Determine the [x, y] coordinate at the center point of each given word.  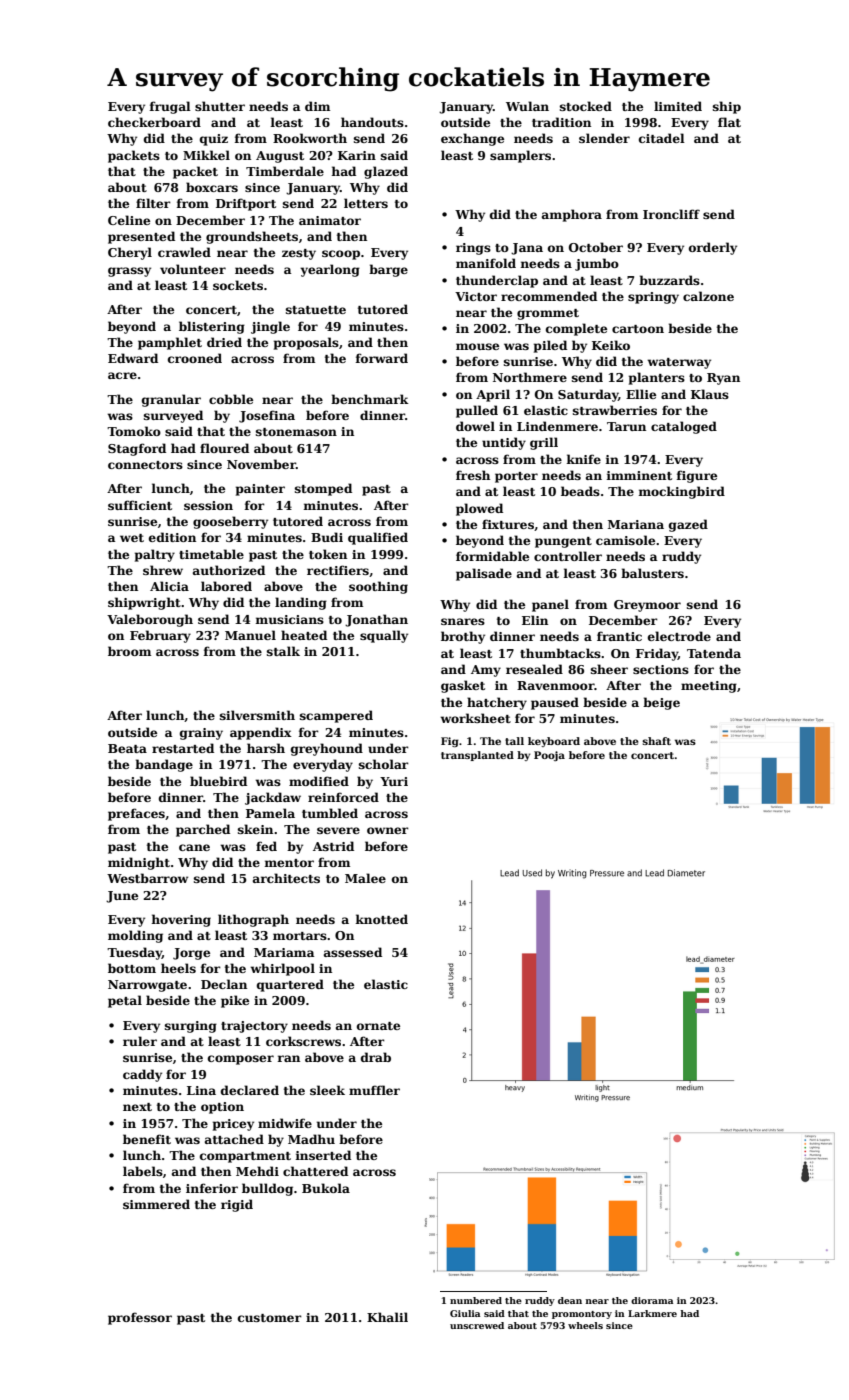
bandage [164, 765]
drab [376, 1057]
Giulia [465, 1313]
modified [319, 781]
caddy [142, 1075]
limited [678, 106]
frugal [170, 107]
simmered [156, 1204]
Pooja [549, 756]
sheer [609, 669]
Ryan [723, 379]
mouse [477, 346]
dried [224, 342]
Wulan [527, 106]
